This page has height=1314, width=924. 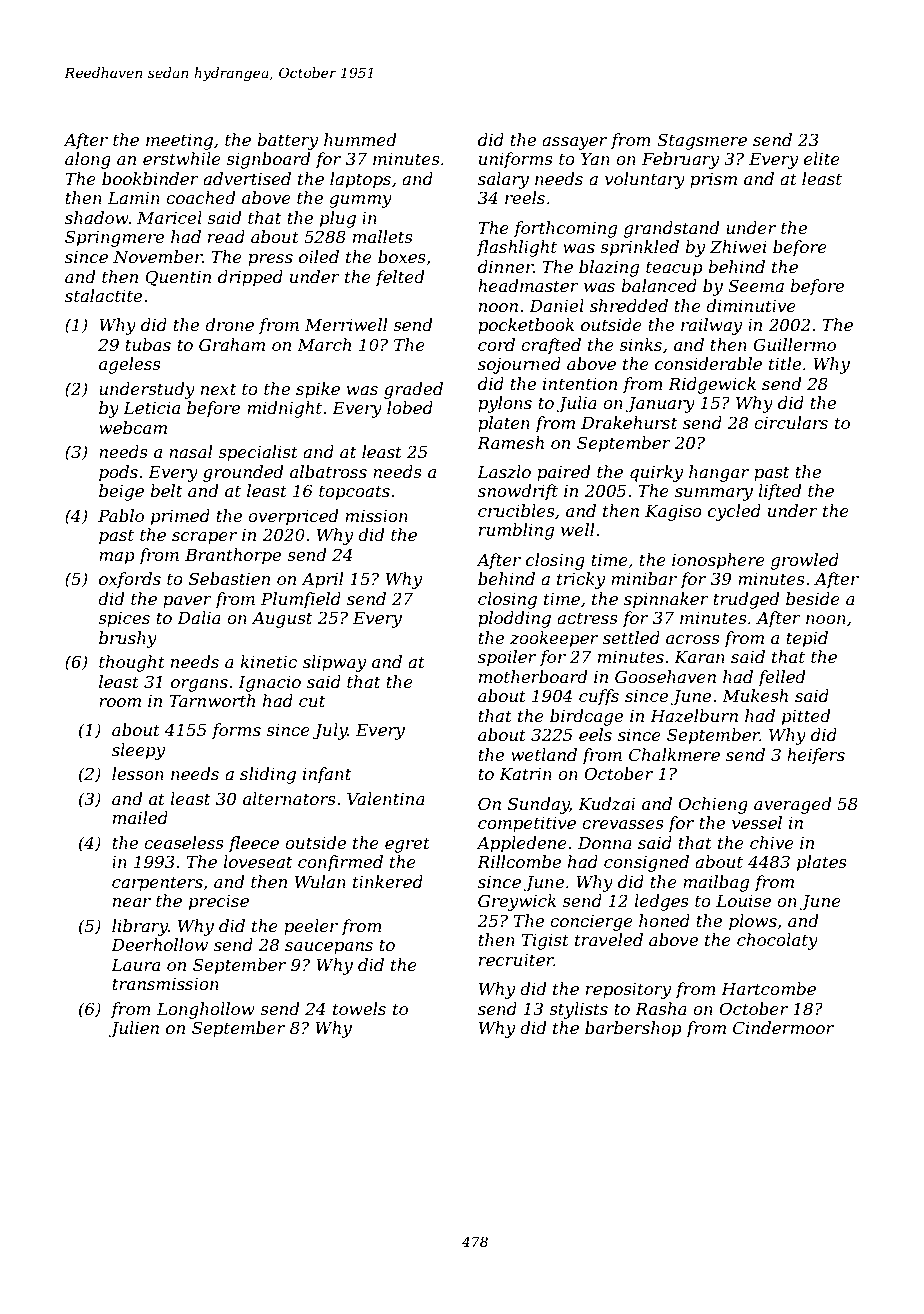 I want to click on barbershop, so click(x=633, y=1029).
